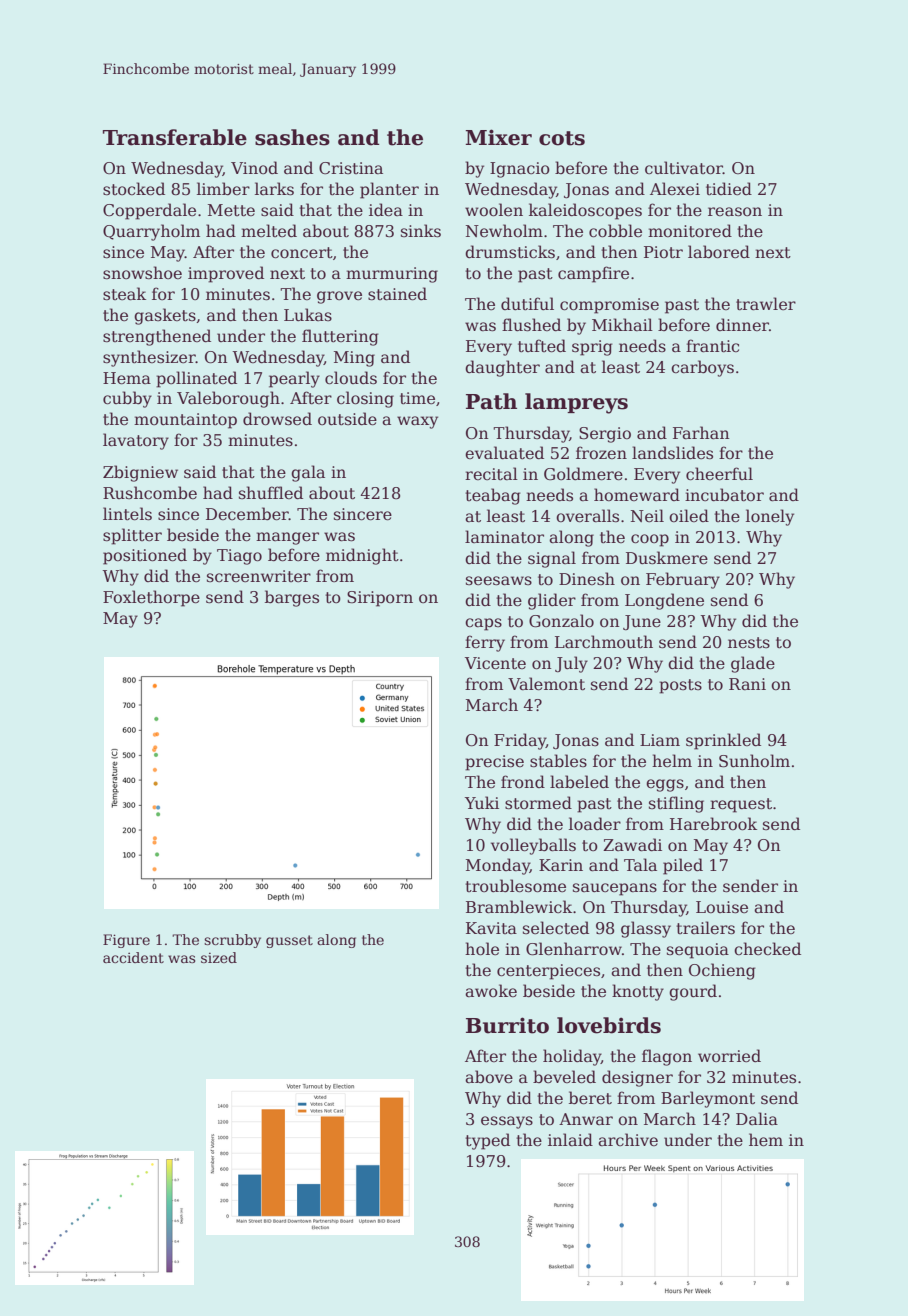 This screenshot has width=908, height=1316. I want to click on limber, so click(223, 188).
